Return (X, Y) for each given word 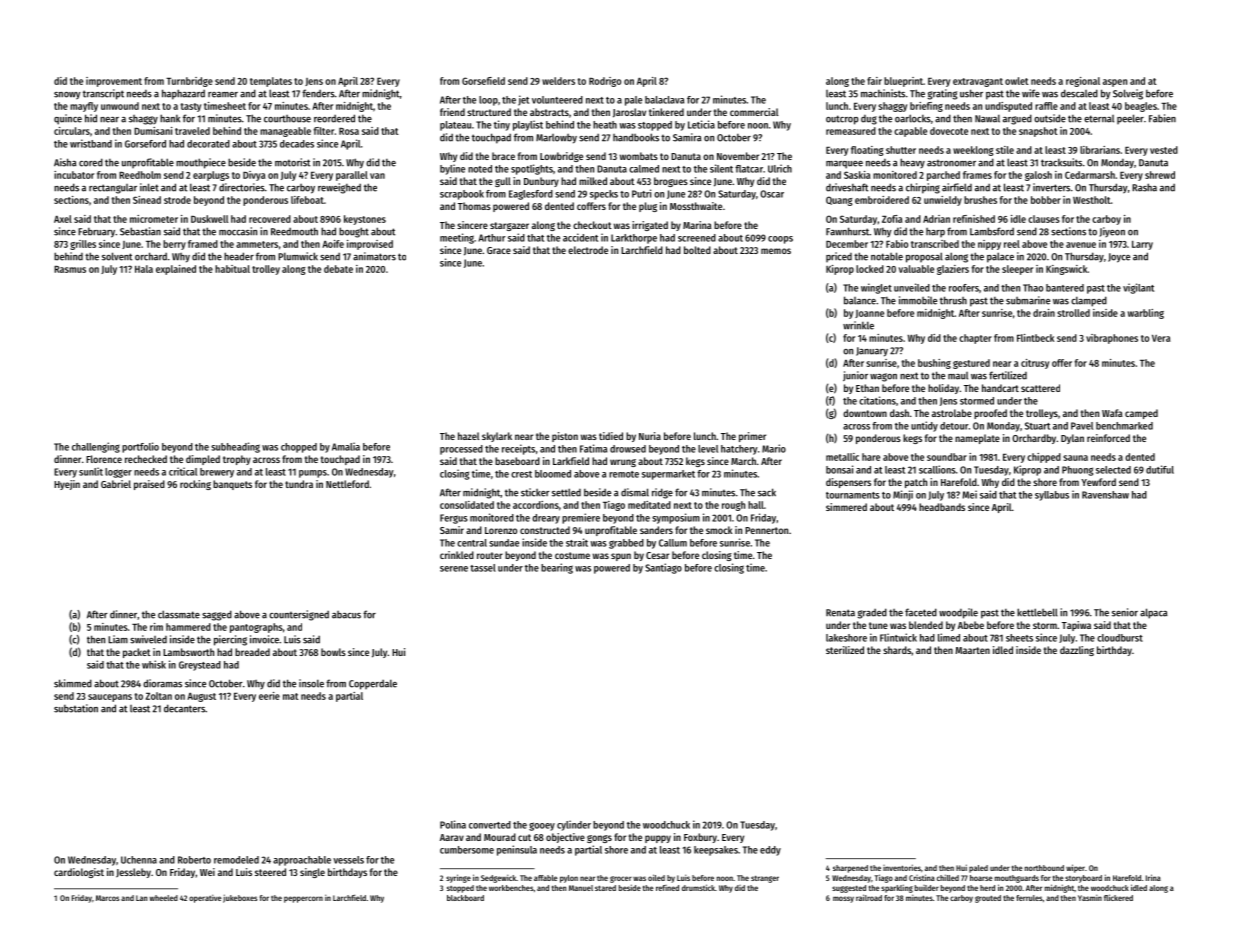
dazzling (1077, 651)
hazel (469, 436)
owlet (1017, 81)
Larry (1142, 245)
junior (855, 376)
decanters (184, 708)
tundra (299, 484)
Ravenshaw (1105, 495)
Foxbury (700, 838)
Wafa (1112, 413)
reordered (334, 118)
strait (577, 542)
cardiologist (79, 873)
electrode (588, 250)
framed (203, 244)
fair (874, 81)
